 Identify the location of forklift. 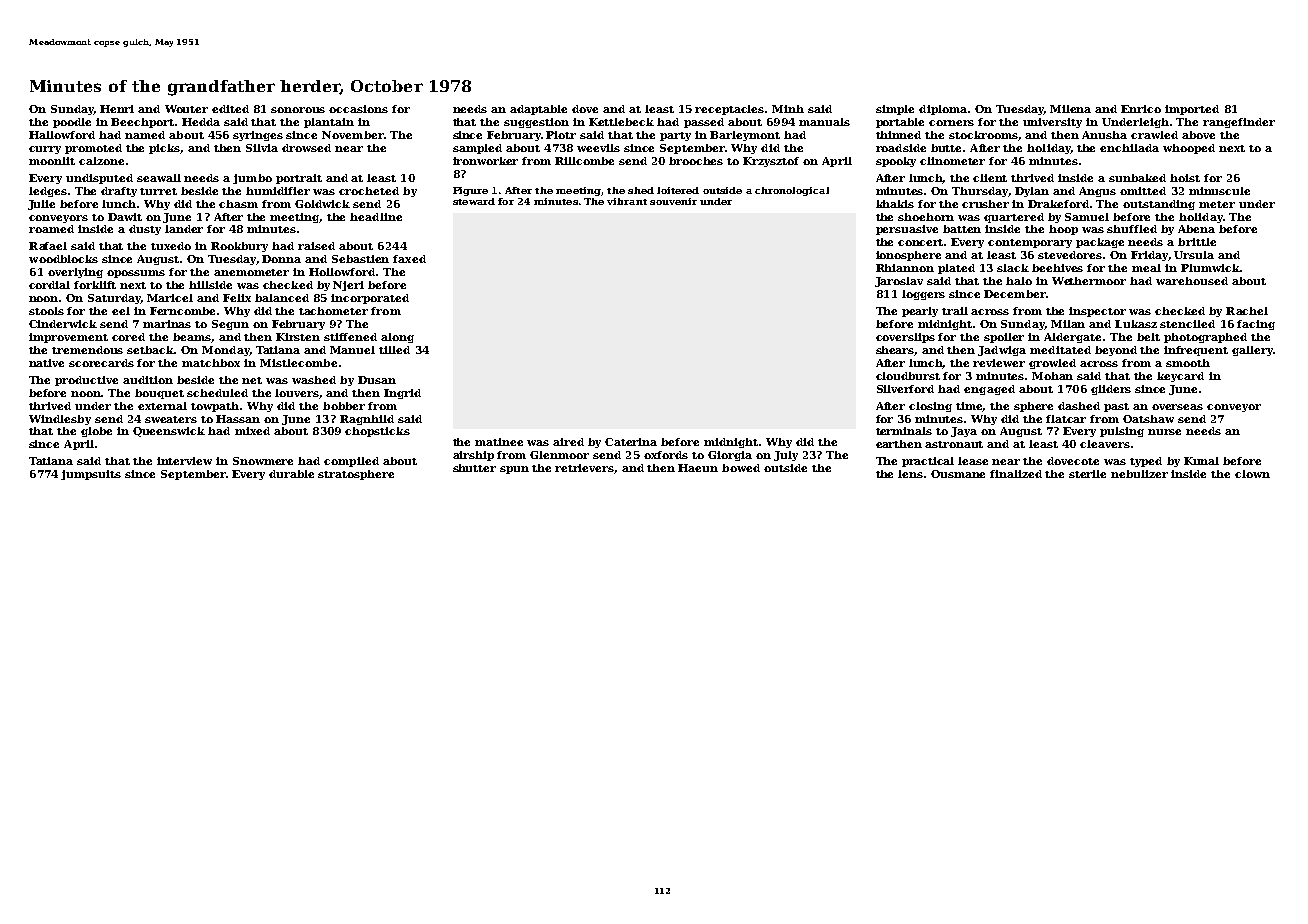
(95, 285).
